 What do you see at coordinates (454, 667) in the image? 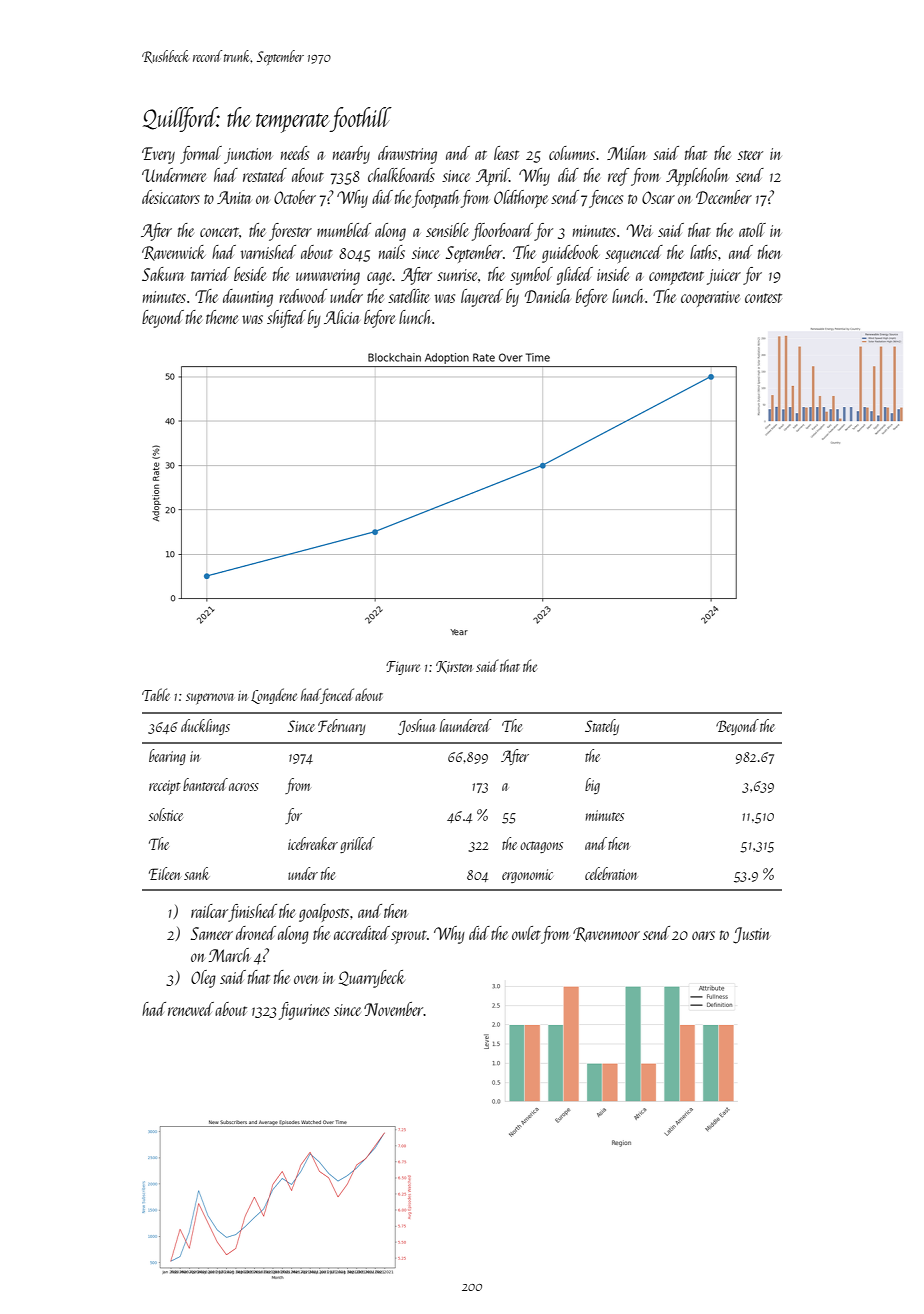
I see `Kirsten` at bounding box center [454, 667].
